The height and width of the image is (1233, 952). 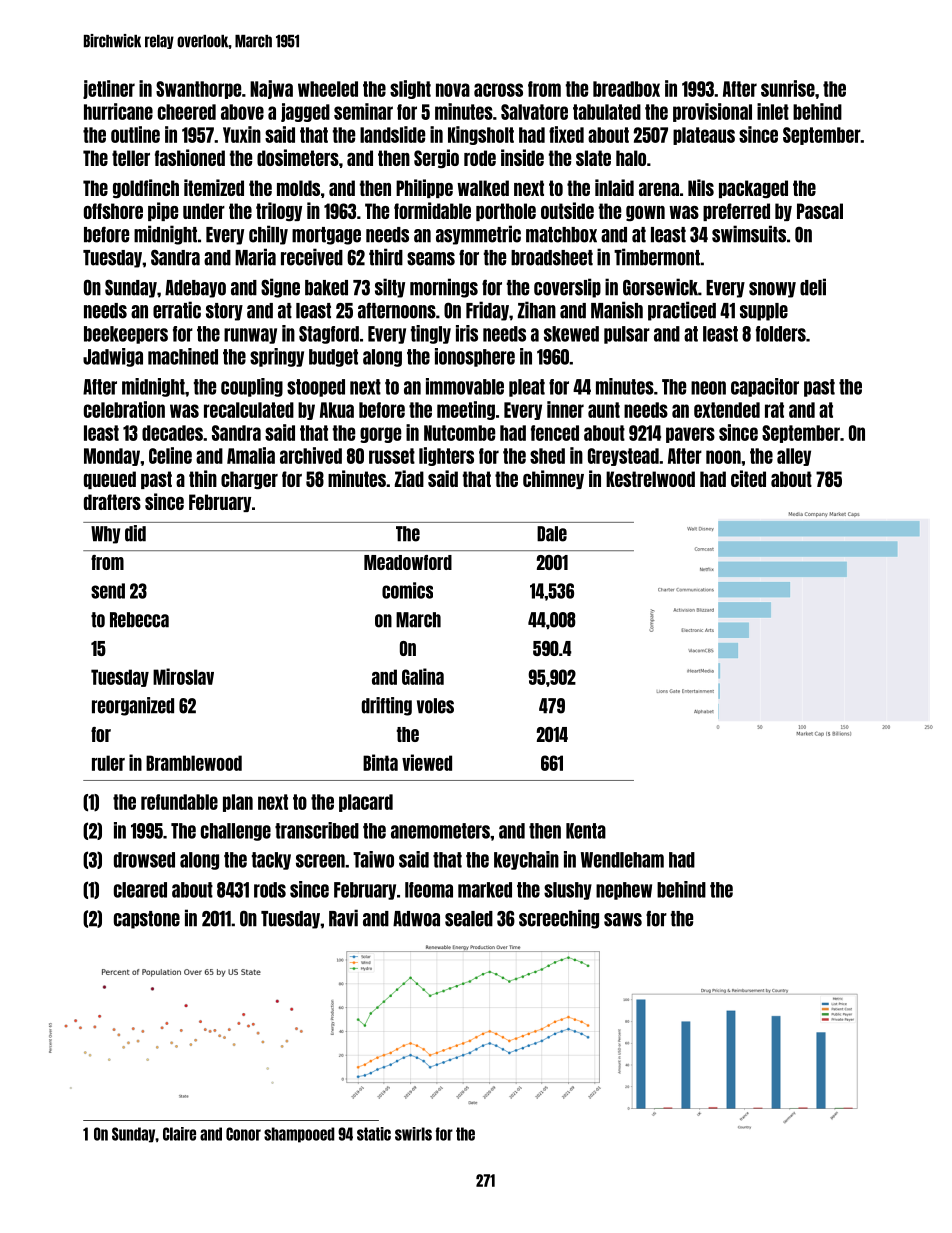 I want to click on above, so click(x=242, y=112).
